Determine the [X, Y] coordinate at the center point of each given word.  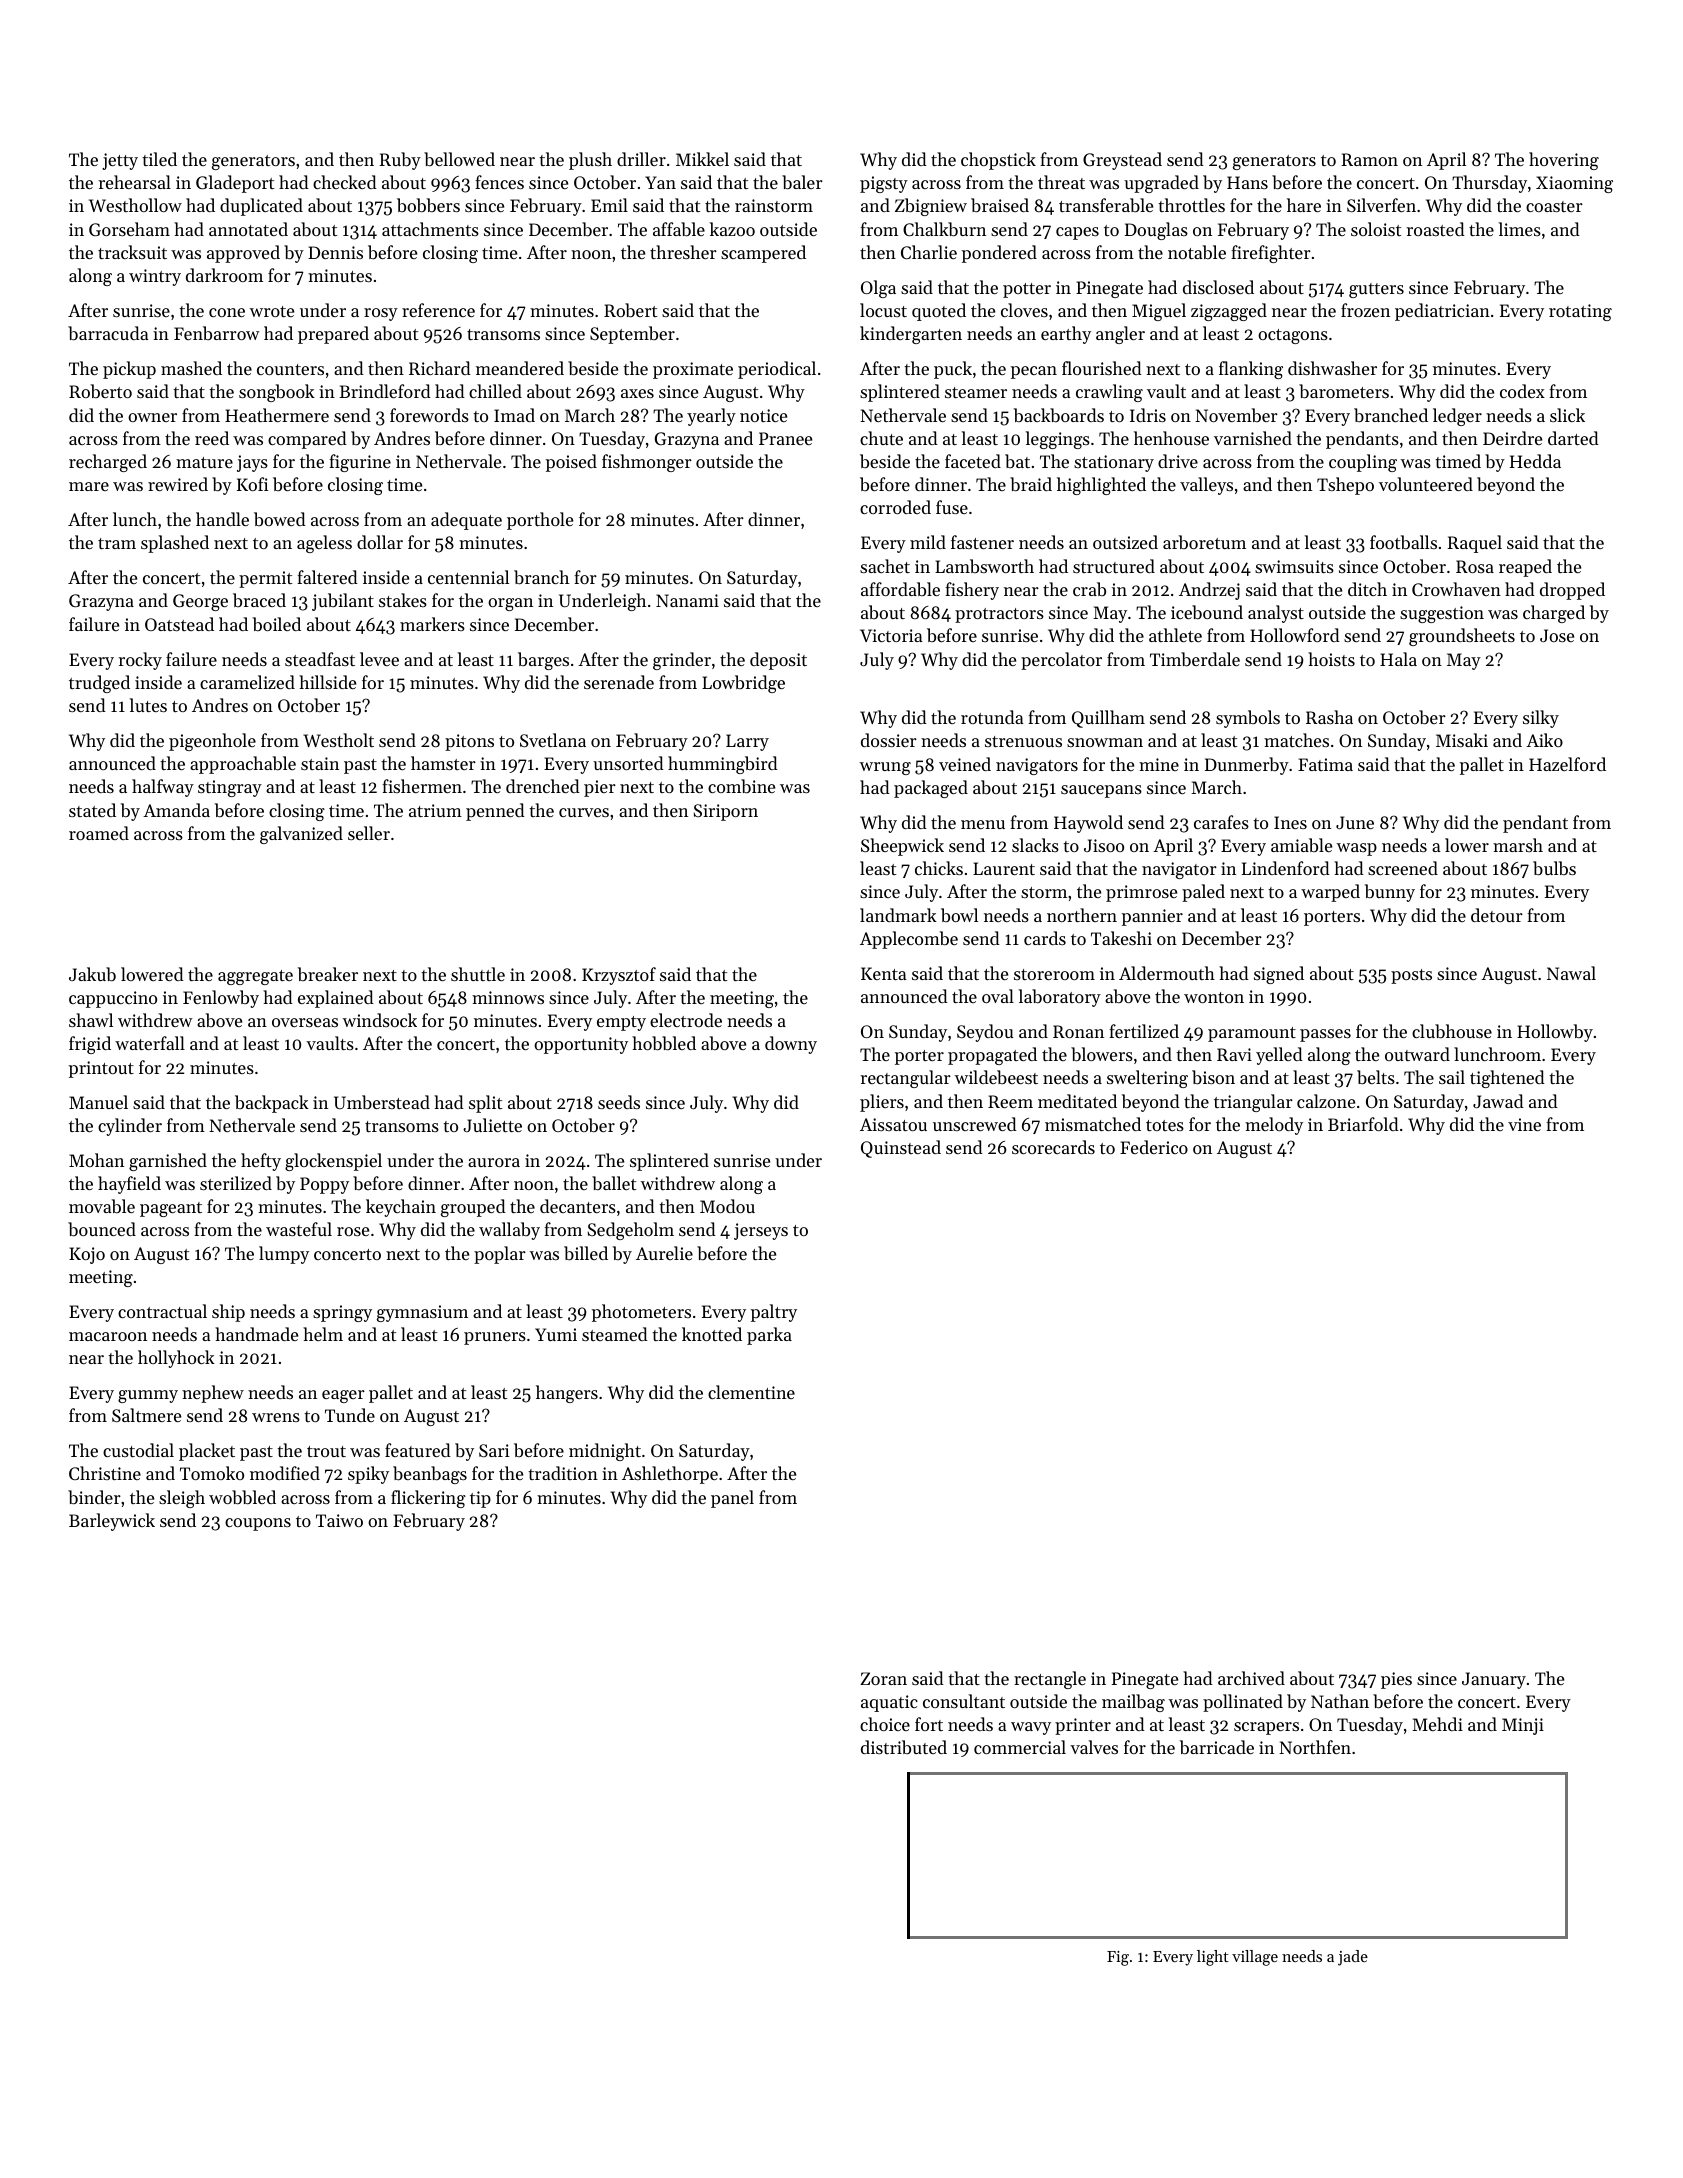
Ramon [1369, 159]
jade [1353, 1958]
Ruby [400, 161]
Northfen [1315, 1747]
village [1255, 1958]
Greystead [1122, 161]
